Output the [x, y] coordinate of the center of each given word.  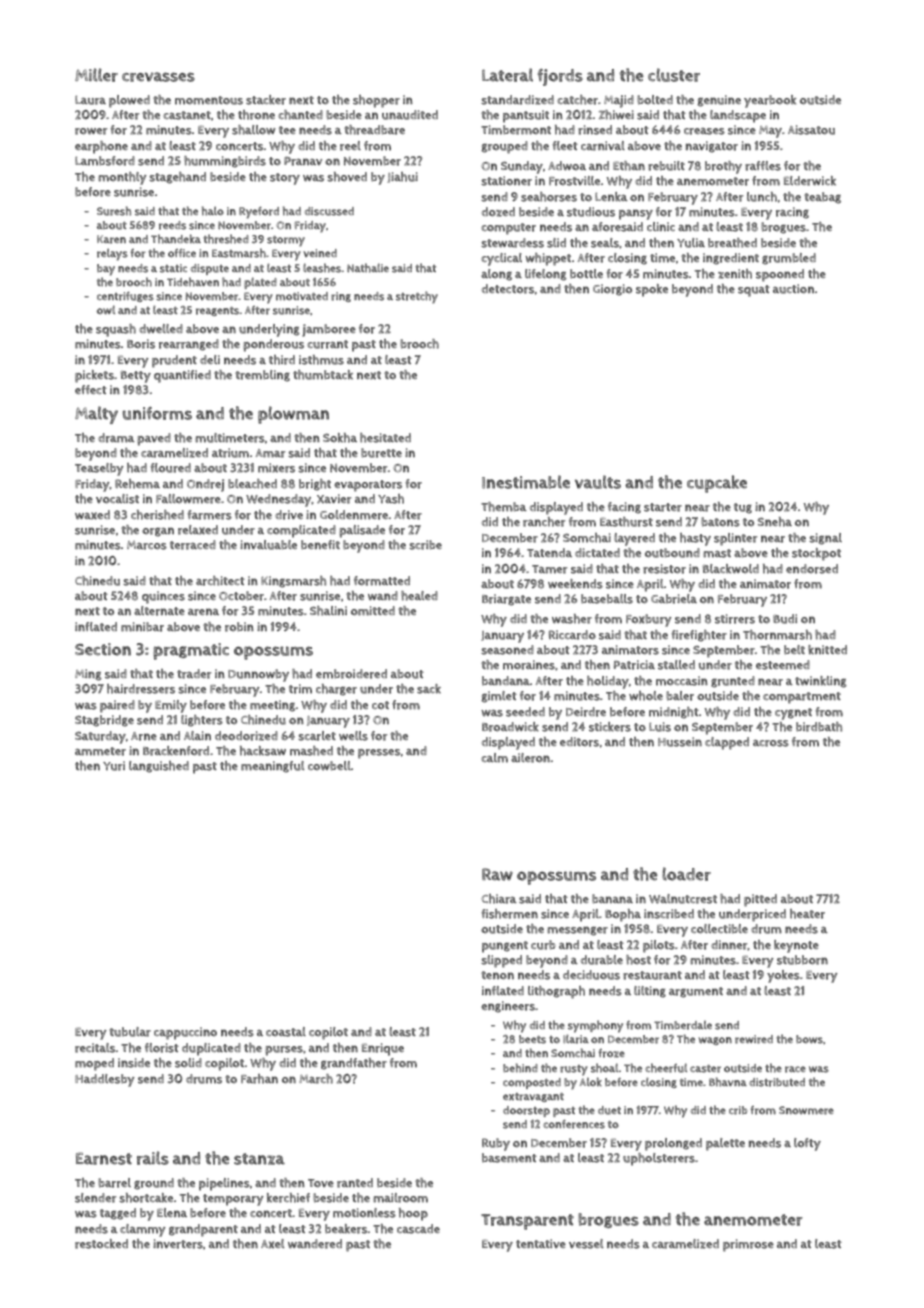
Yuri [114, 766]
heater [807, 914]
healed [419, 596]
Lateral [507, 75]
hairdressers [141, 689]
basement [509, 1158]
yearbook [770, 101]
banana [612, 899]
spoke [652, 290]
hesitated [385, 438]
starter [663, 507]
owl [106, 310]
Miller [96, 75]
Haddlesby [105, 1080]
